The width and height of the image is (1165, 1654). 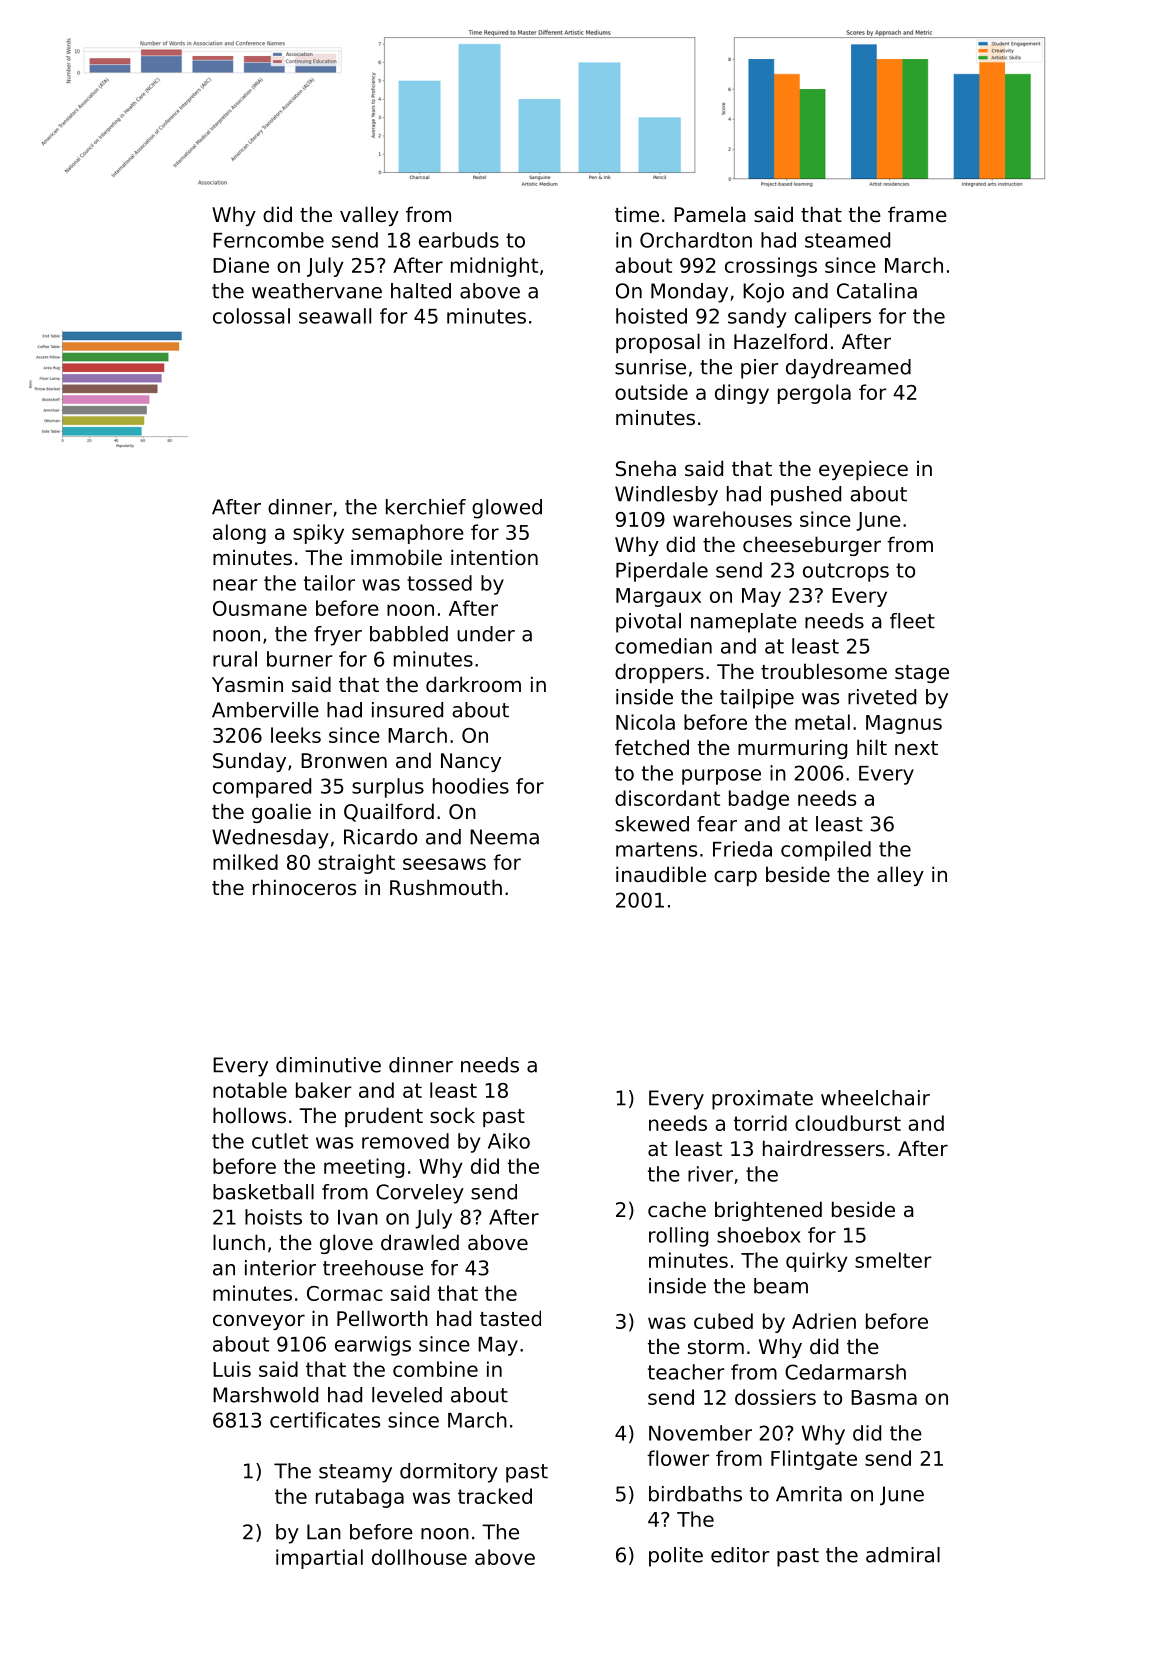 What do you see at coordinates (823, 1148) in the image?
I see `hairdressers` at bounding box center [823, 1148].
